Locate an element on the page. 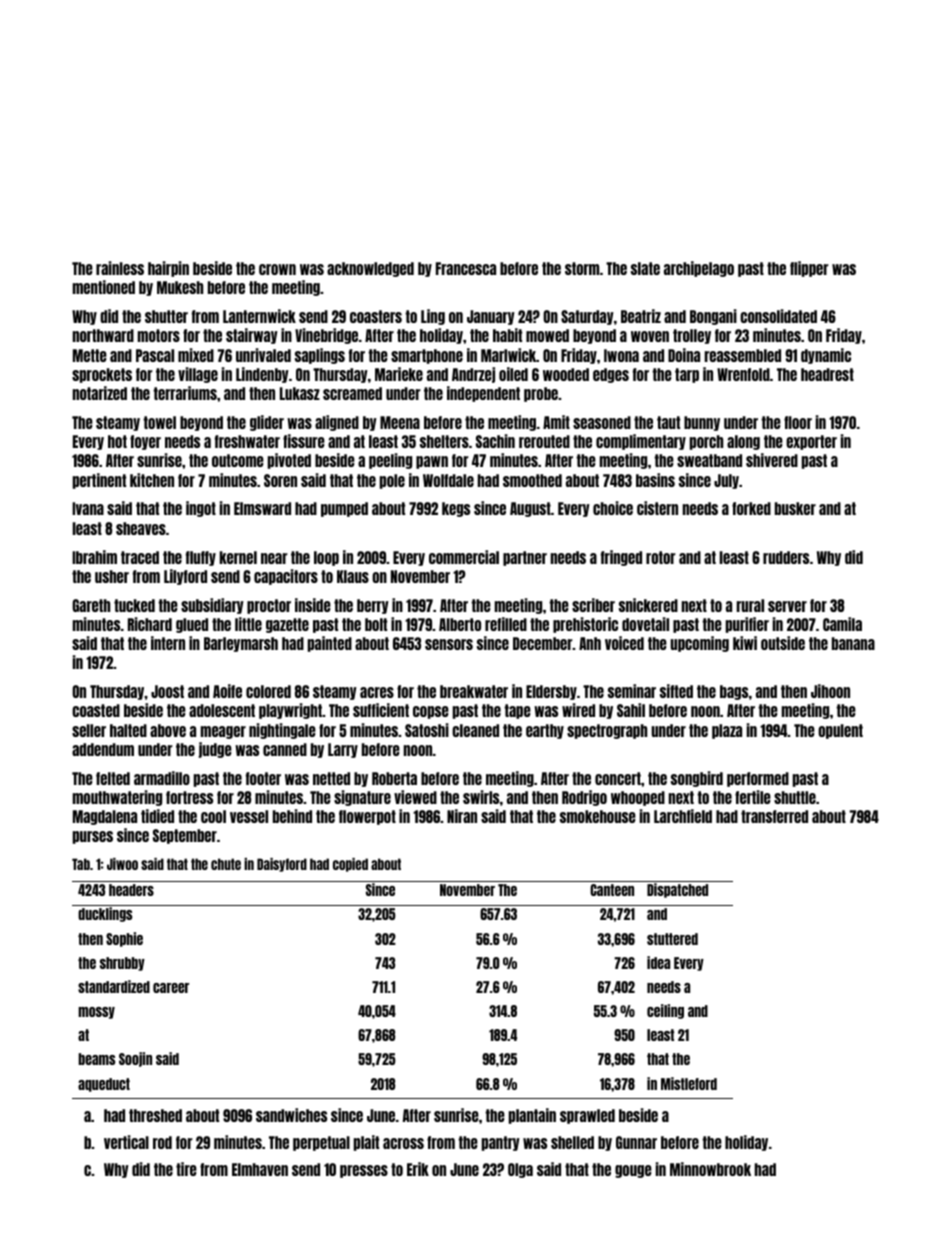 The width and height of the document is (952, 1233). stairway is located at coordinates (252, 336).
